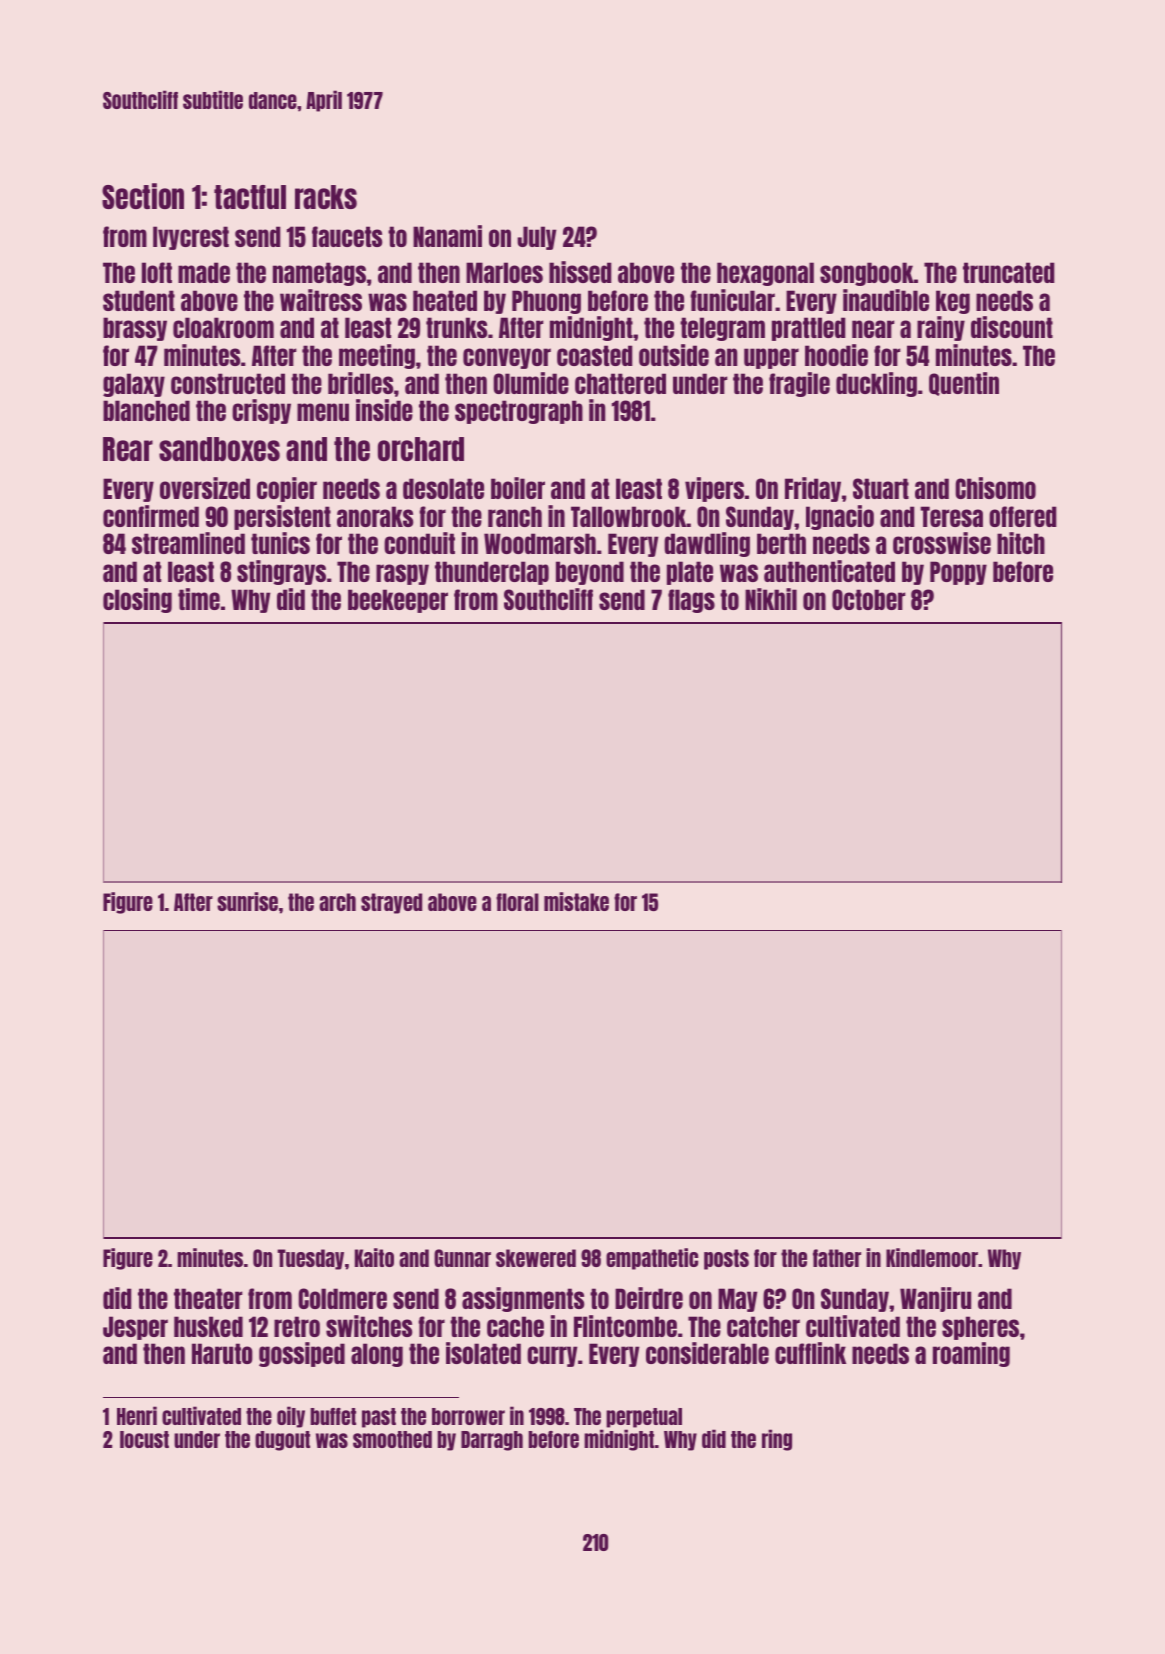 The width and height of the document is (1165, 1654). What do you see at coordinates (837, 1258) in the document?
I see `father` at bounding box center [837, 1258].
